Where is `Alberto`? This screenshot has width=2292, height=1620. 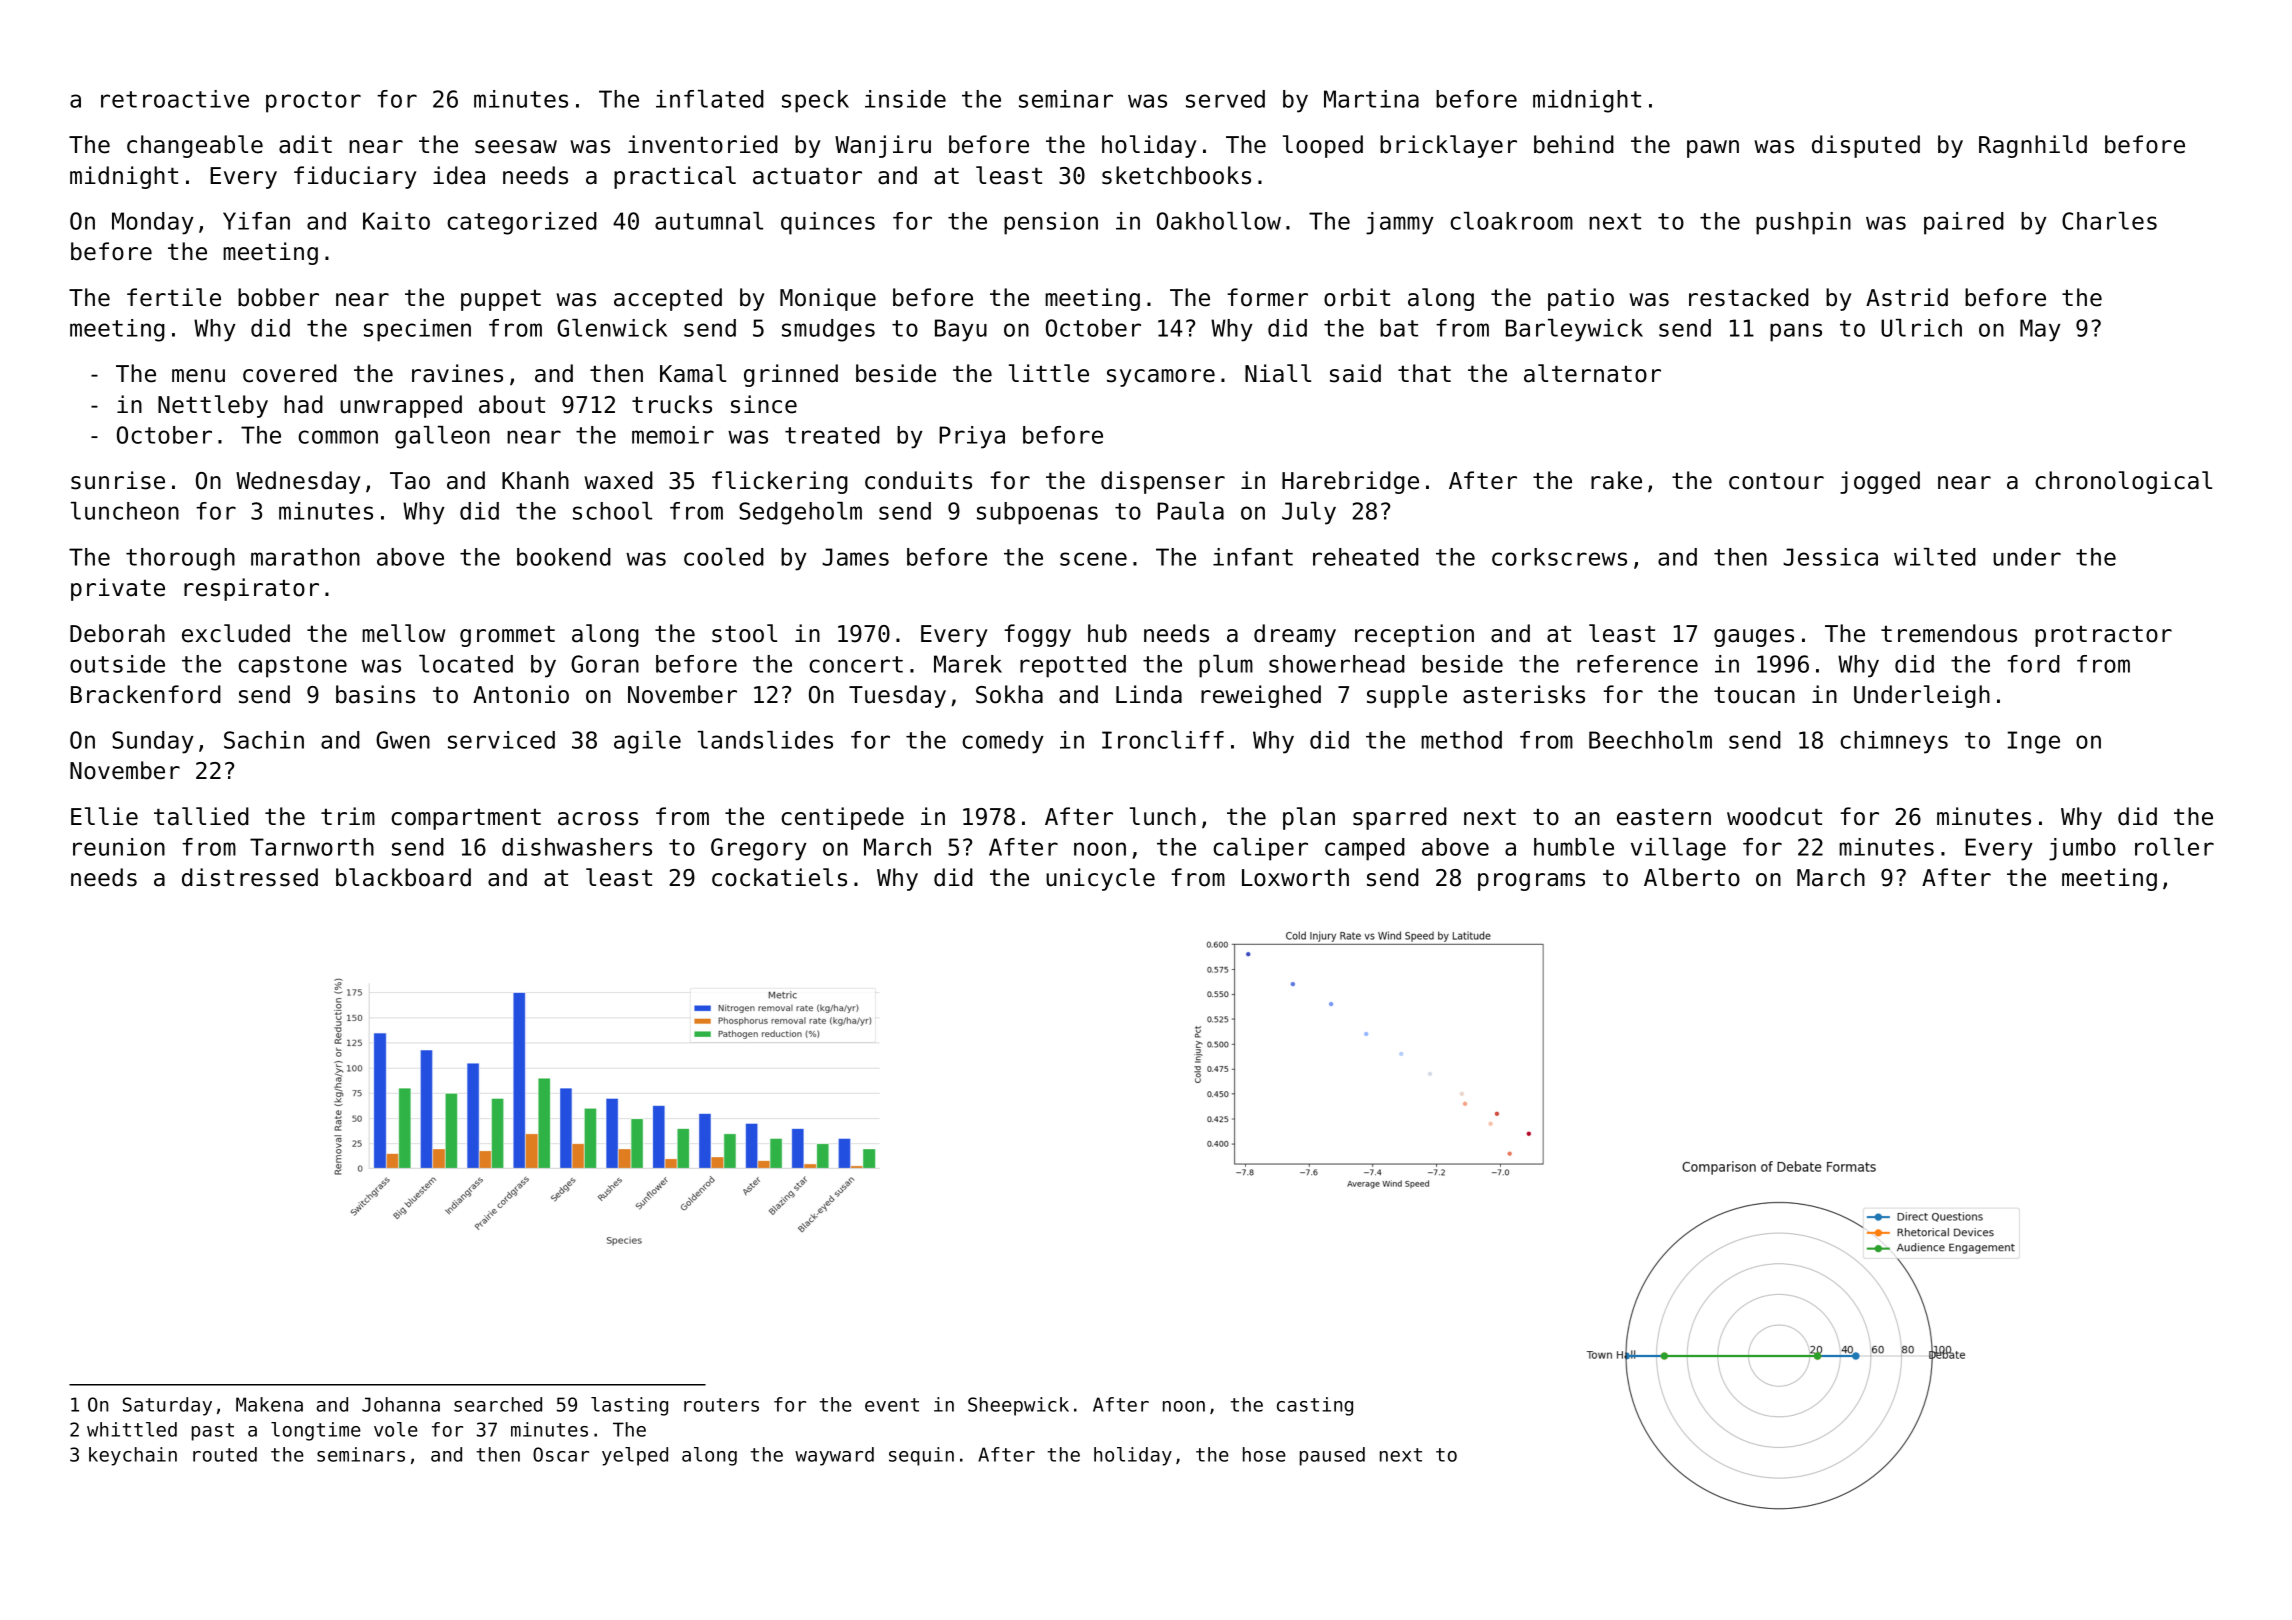
Alberto is located at coordinates (1692, 877).
